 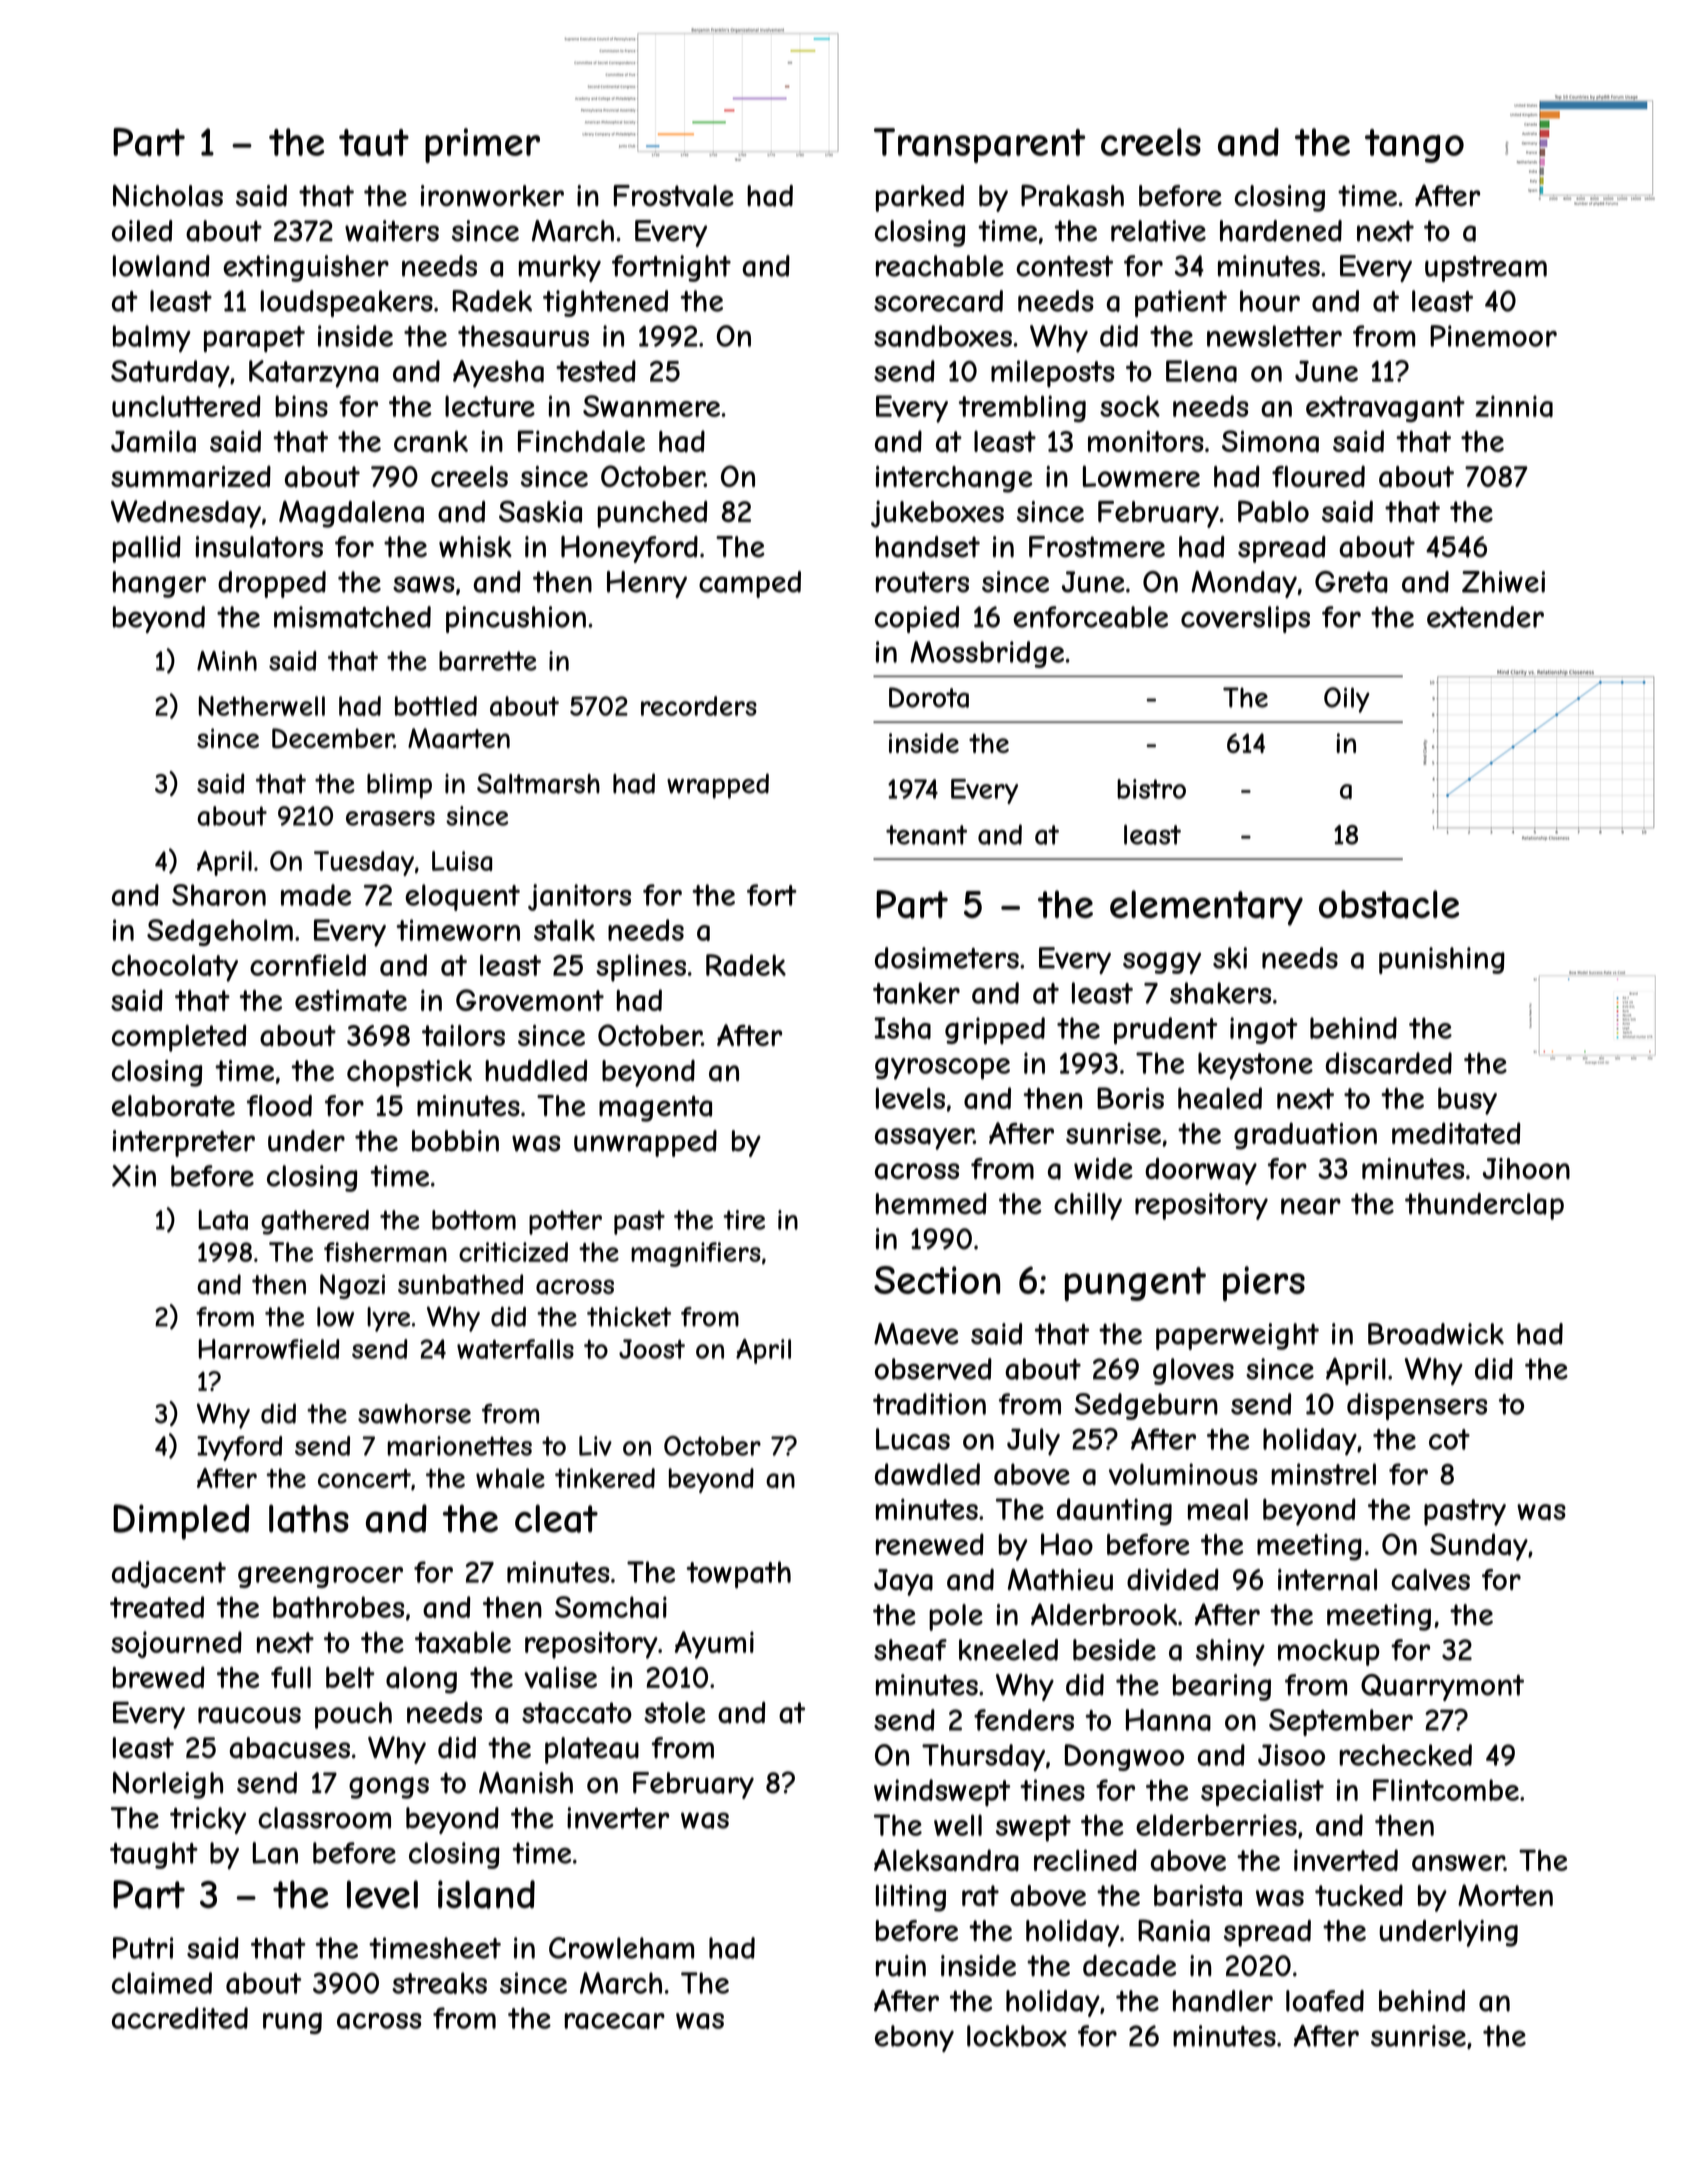 What do you see at coordinates (1414, 146) in the screenshot?
I see `tango` at bounding box center [1414, 146].
